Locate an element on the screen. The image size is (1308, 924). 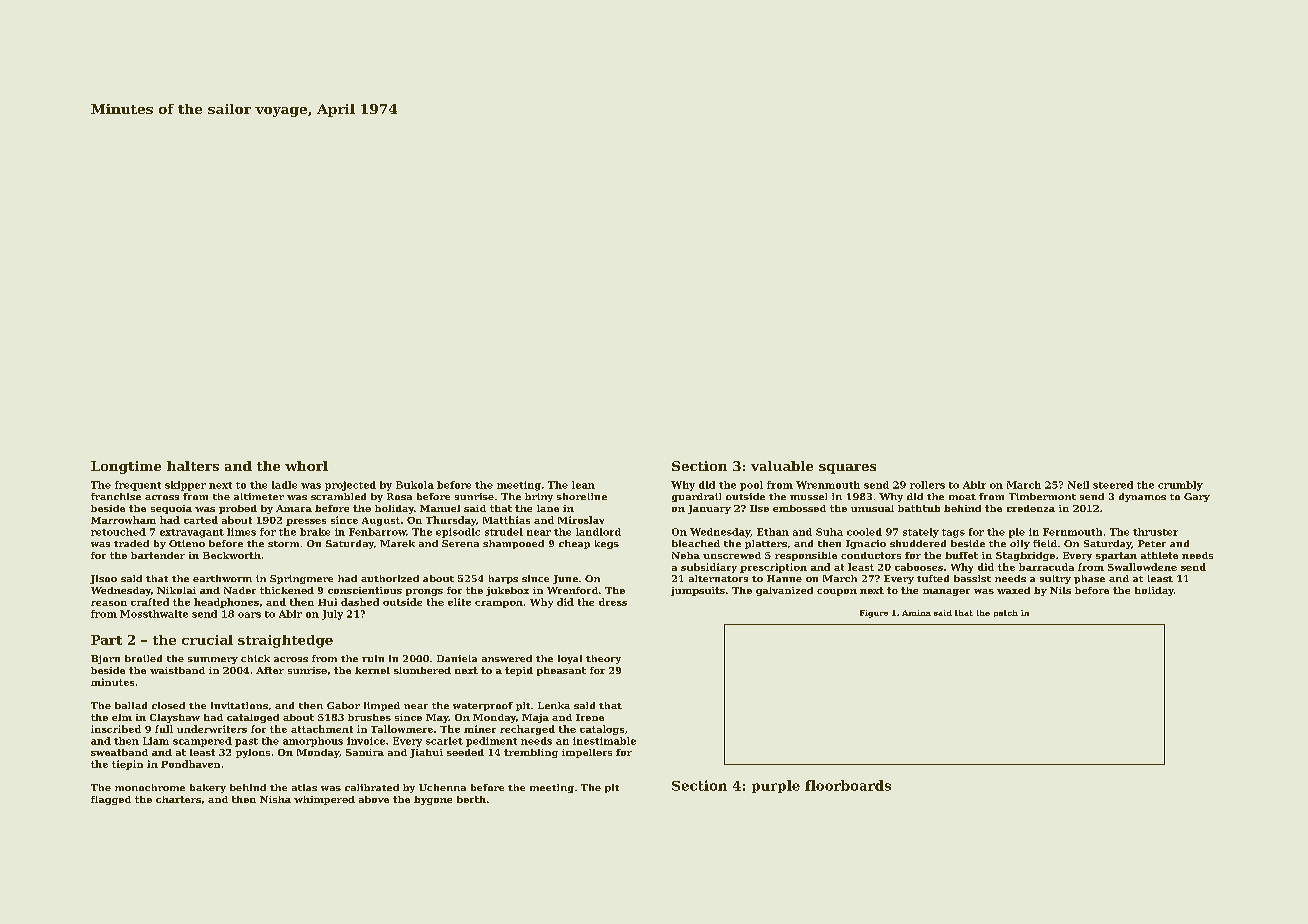
steered is located at coordinates (1113, 485).
